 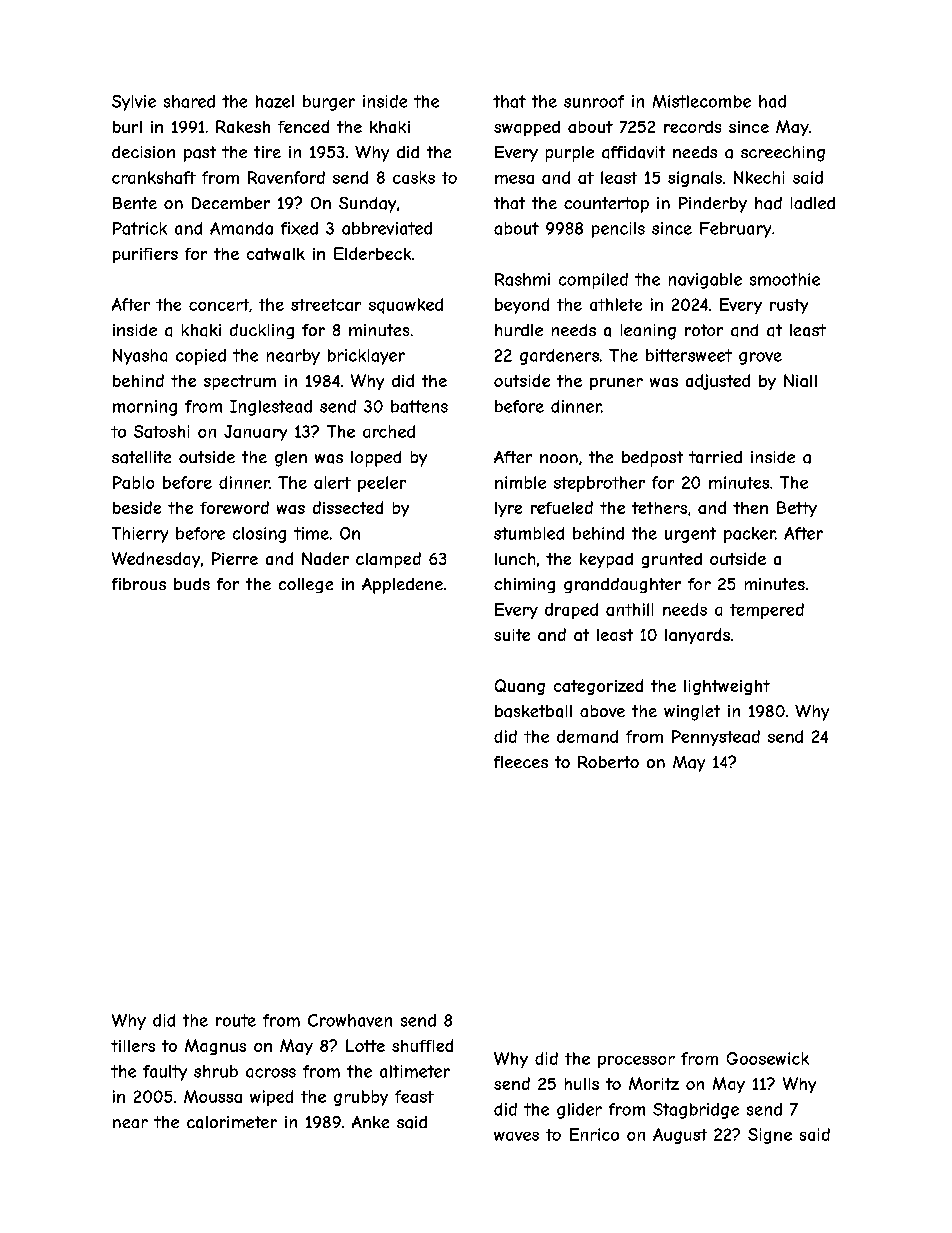 What do you see at coordinates (735, 230) in the screenshot?
I see `February` at bounding box center [735, 230].
